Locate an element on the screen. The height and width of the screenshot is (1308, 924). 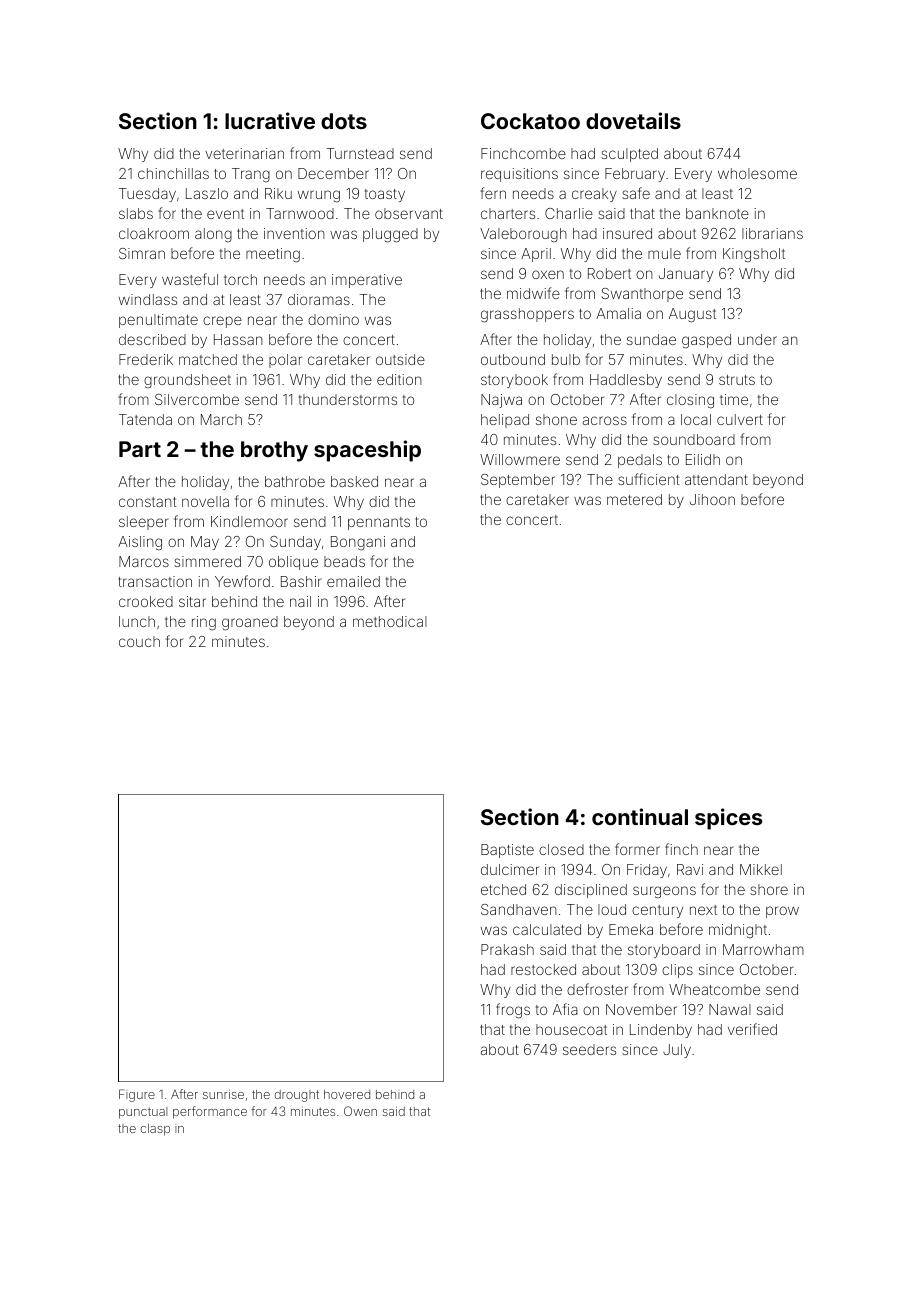
clasp is located at coordinates (155, 1130).
